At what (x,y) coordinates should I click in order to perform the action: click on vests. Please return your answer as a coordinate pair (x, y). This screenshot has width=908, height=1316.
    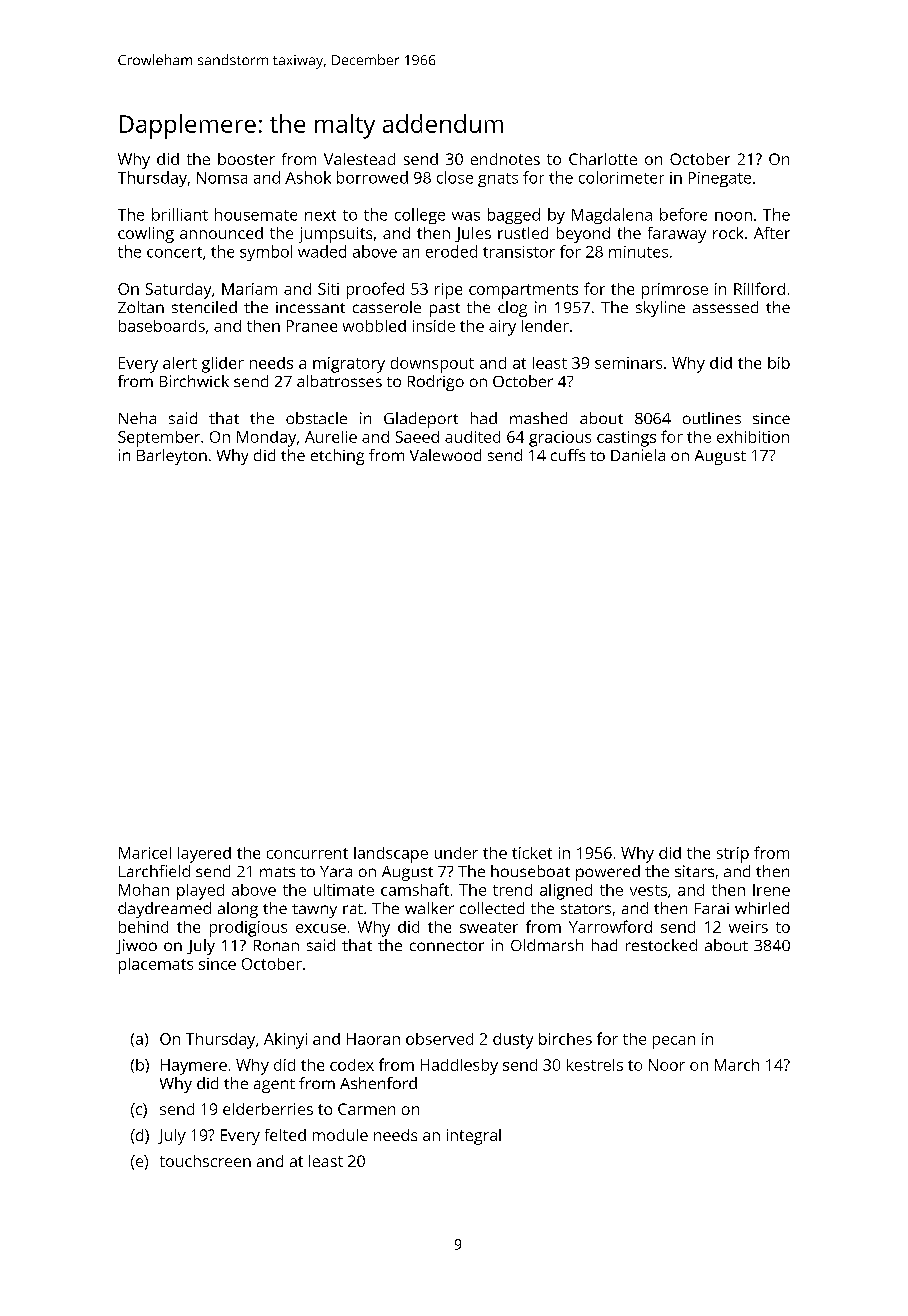
    Looking at the image, I should click on (648, 890).
